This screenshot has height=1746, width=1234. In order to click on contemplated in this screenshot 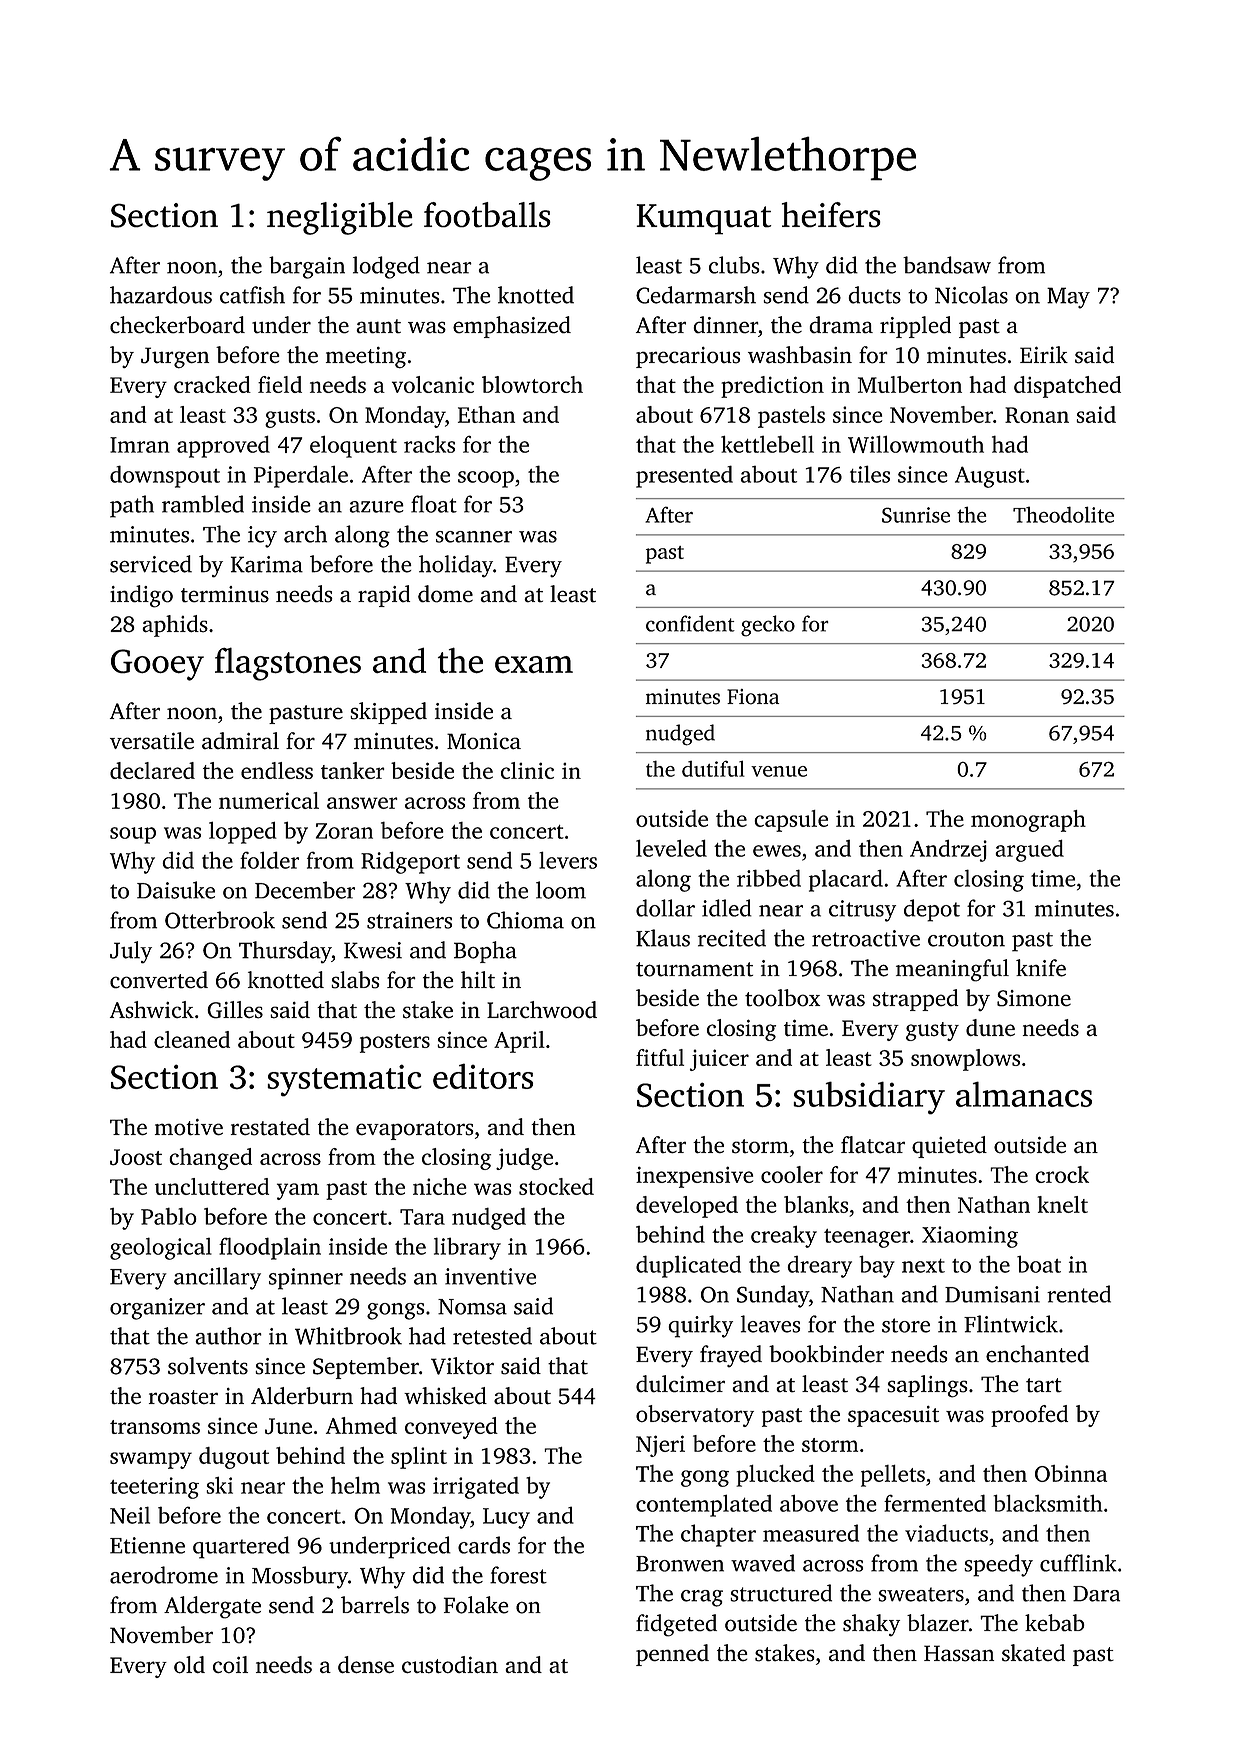, I will do `click(704, 1506)`.
